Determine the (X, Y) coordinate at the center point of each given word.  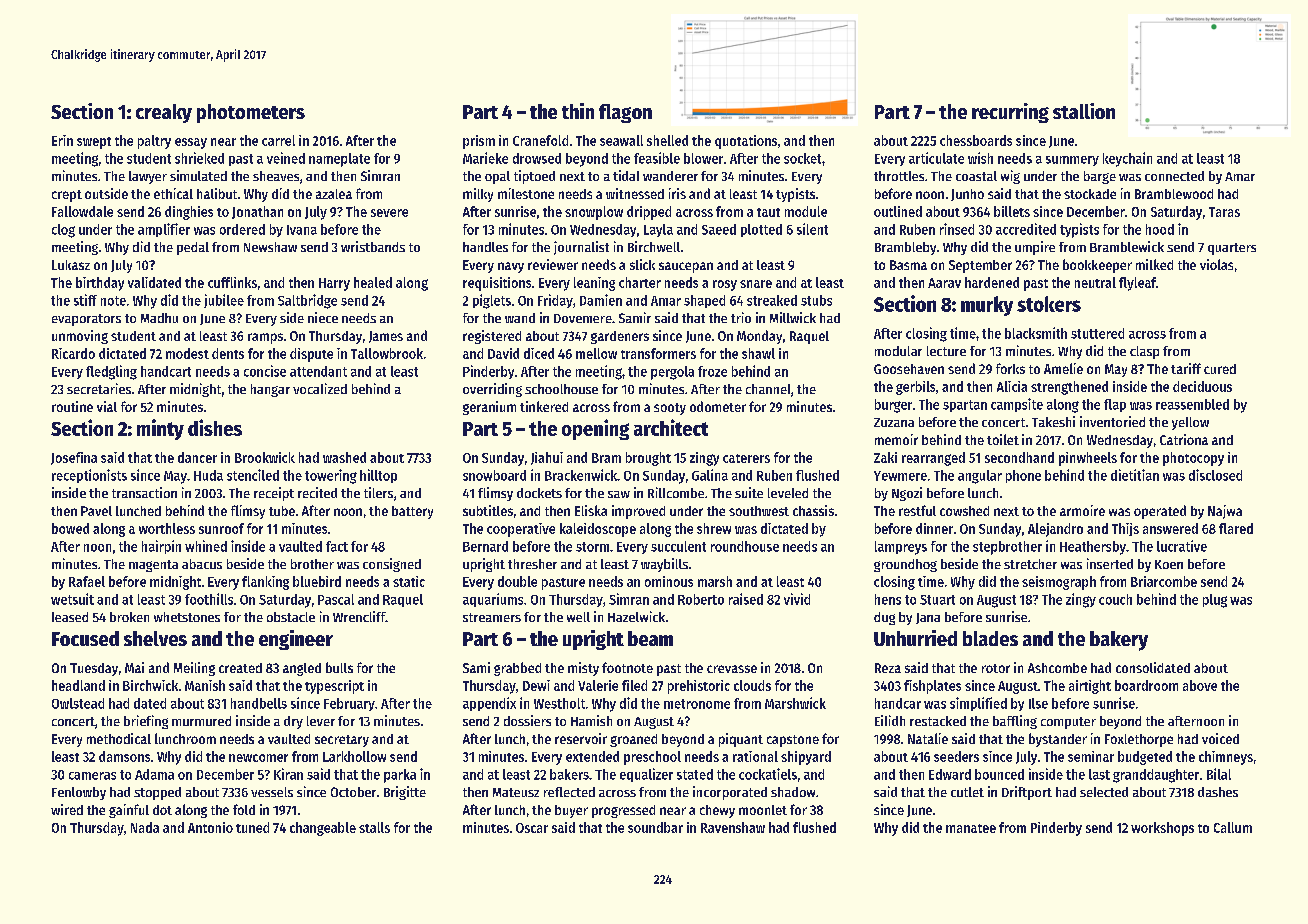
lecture (946, 351)
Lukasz (71, 265)
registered (492, 337)
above (1200, 685)
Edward (950, 774)
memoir (896, 439)
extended (592, 756)
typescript (334, 687)
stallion (1084, 111)
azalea (334, 194)
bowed (70, 528)
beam (650, 638)
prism (479, 142)
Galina (710, 475)
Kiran (288, 774)
